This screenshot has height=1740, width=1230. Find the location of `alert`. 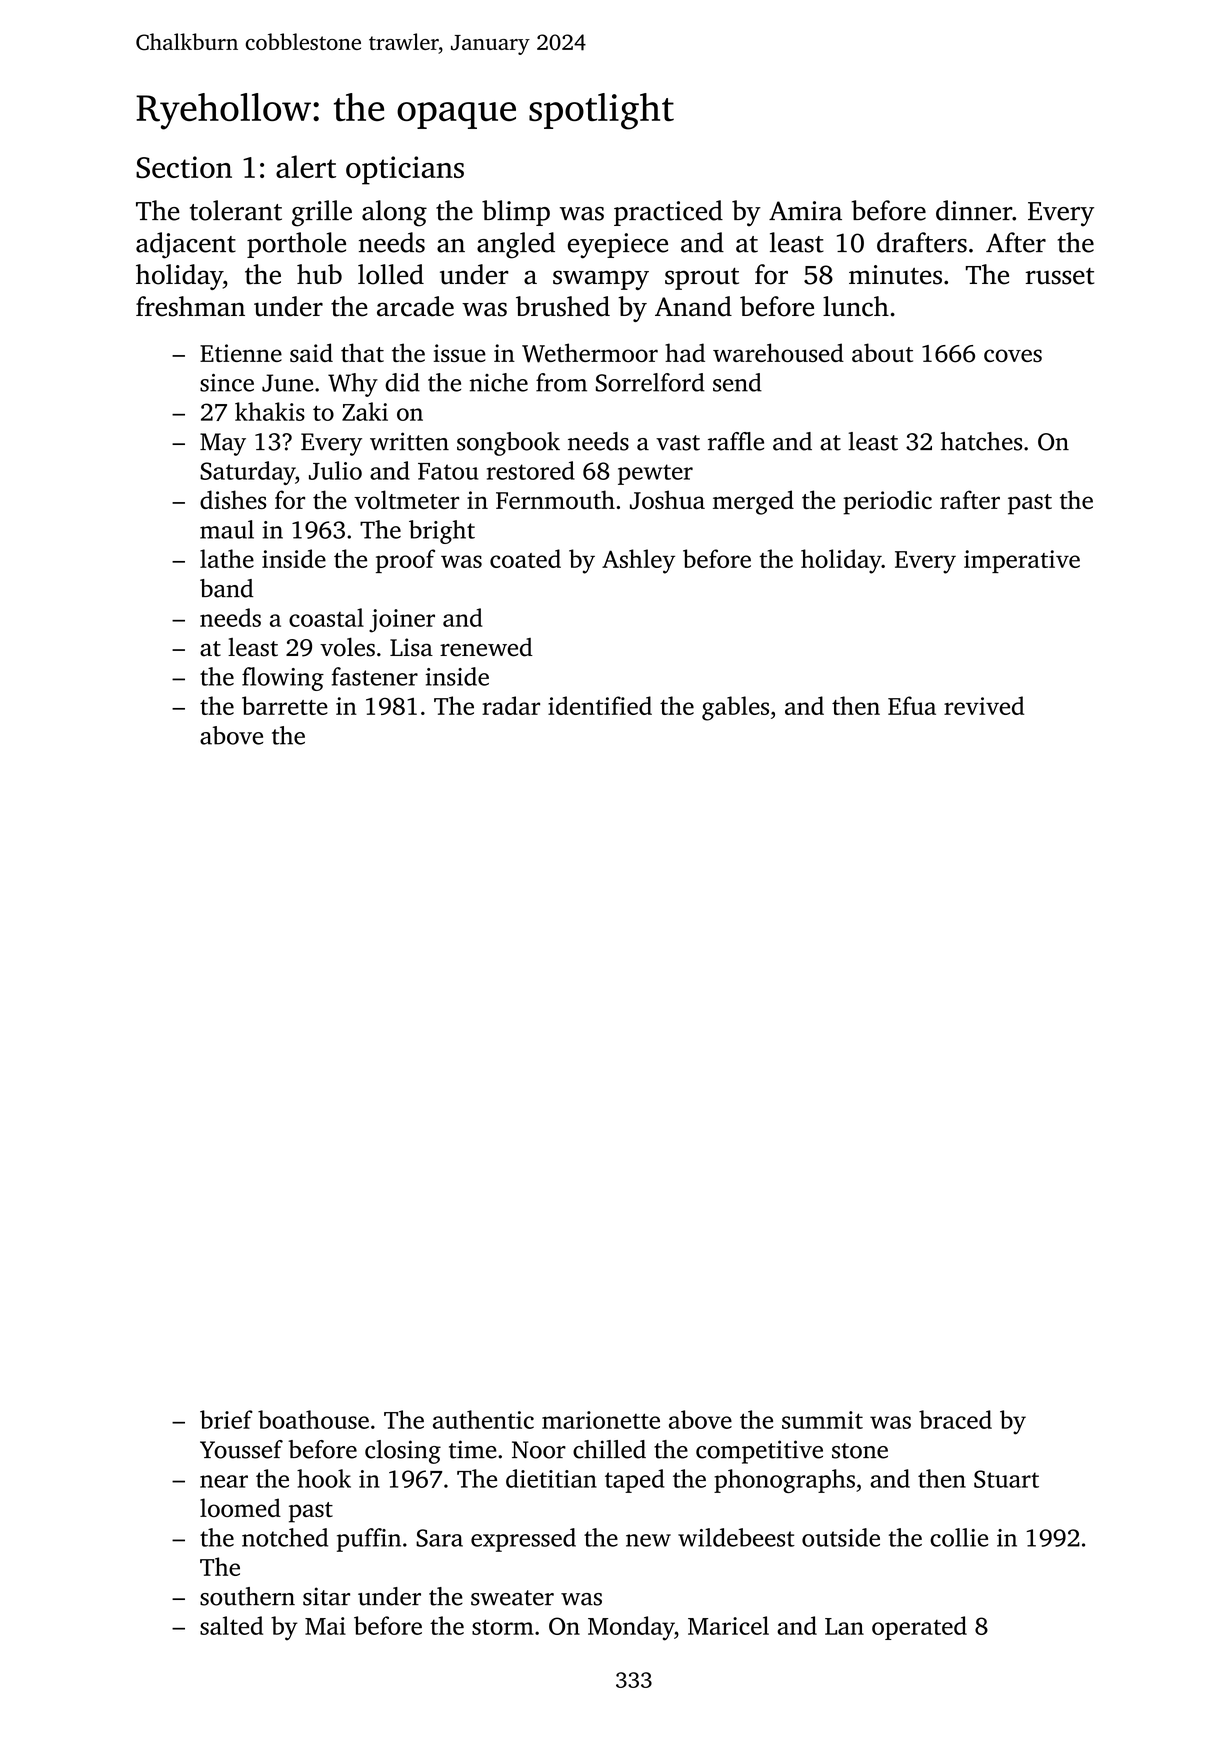

alert is located at coordinates (306, 166).
